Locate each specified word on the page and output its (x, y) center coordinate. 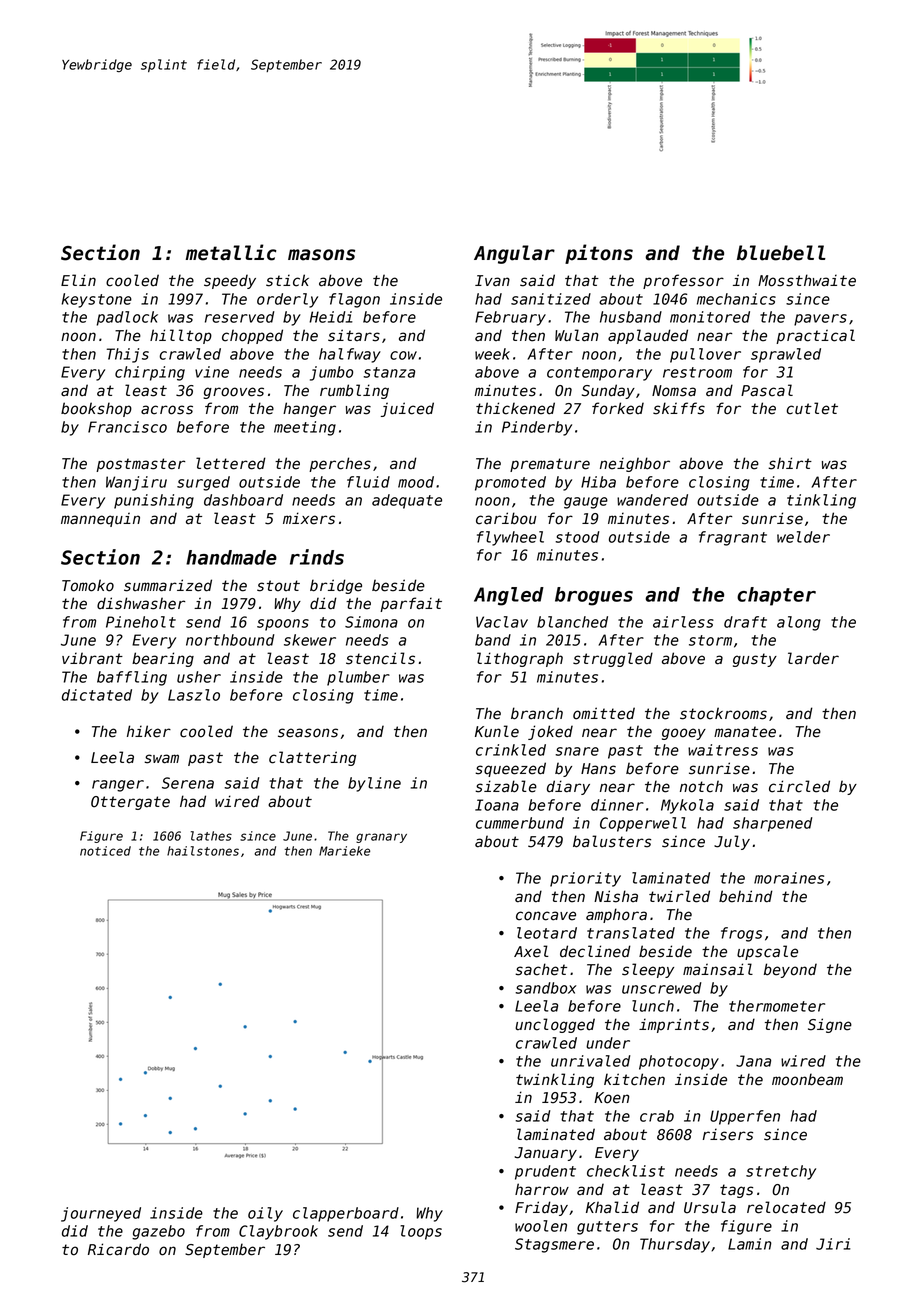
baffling (132, 678)
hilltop (181, 336)
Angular (514, 254)
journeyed (101, 1214)
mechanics (736, 299)
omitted (604, 713)
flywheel (510, 538)
